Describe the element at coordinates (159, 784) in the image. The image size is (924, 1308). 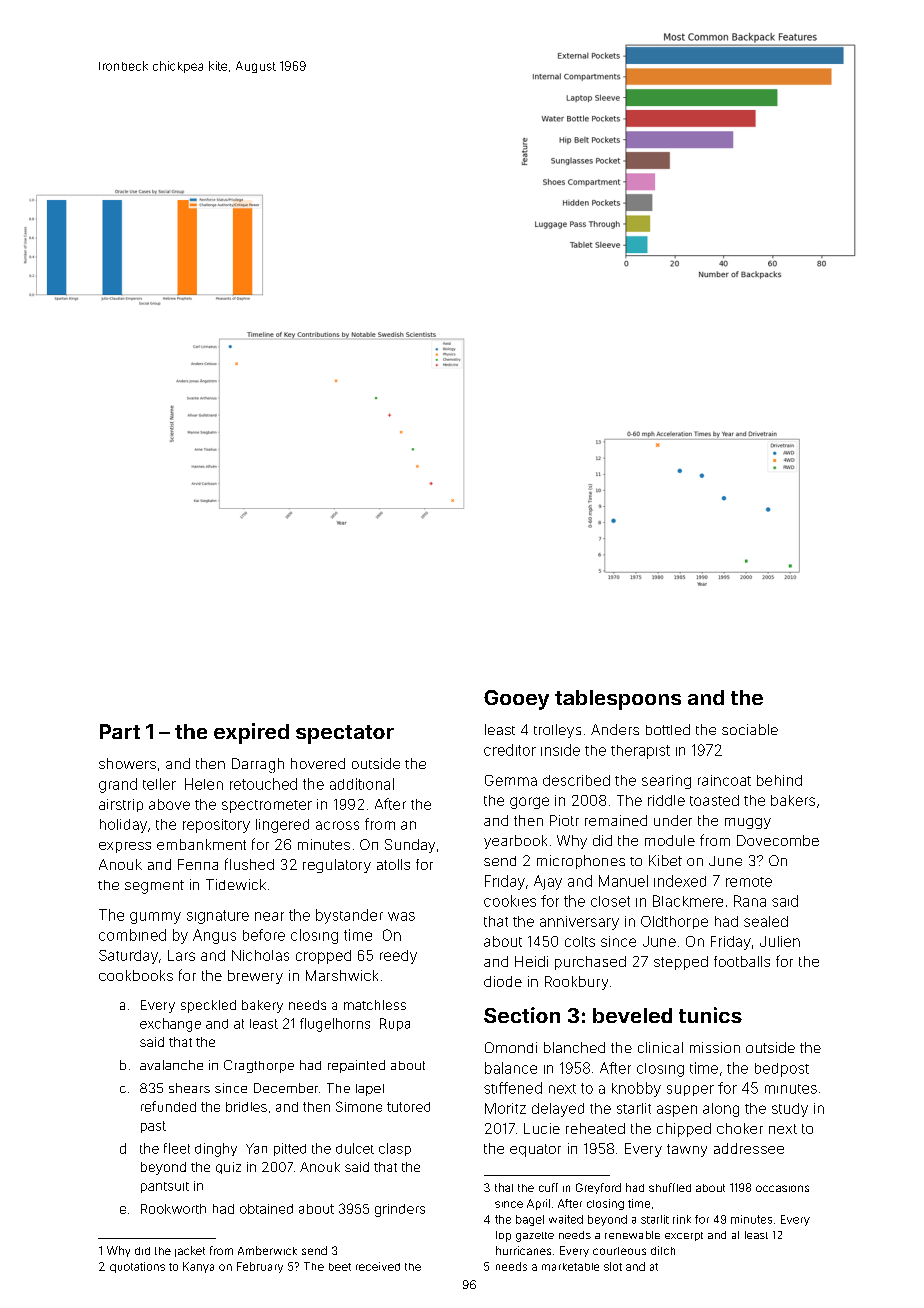
I see `teller` at that location.
